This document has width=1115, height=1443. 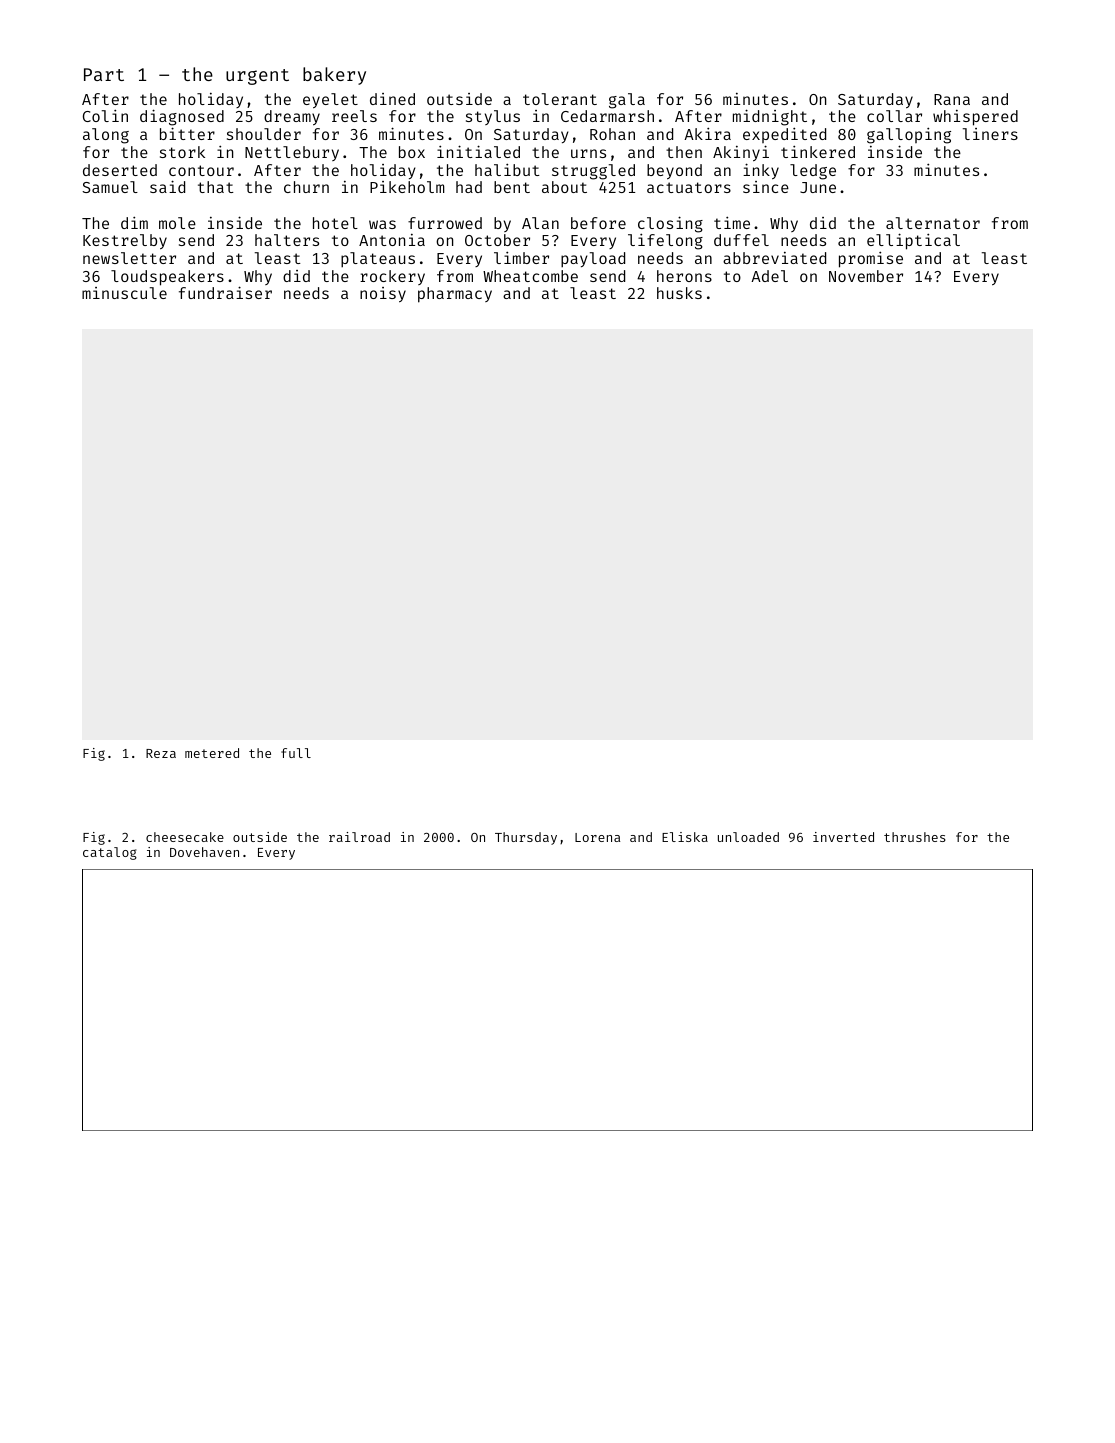 What do you see at coordinates (679, 293) in the document?
I see `husks` at bounding box center [679, 293].
